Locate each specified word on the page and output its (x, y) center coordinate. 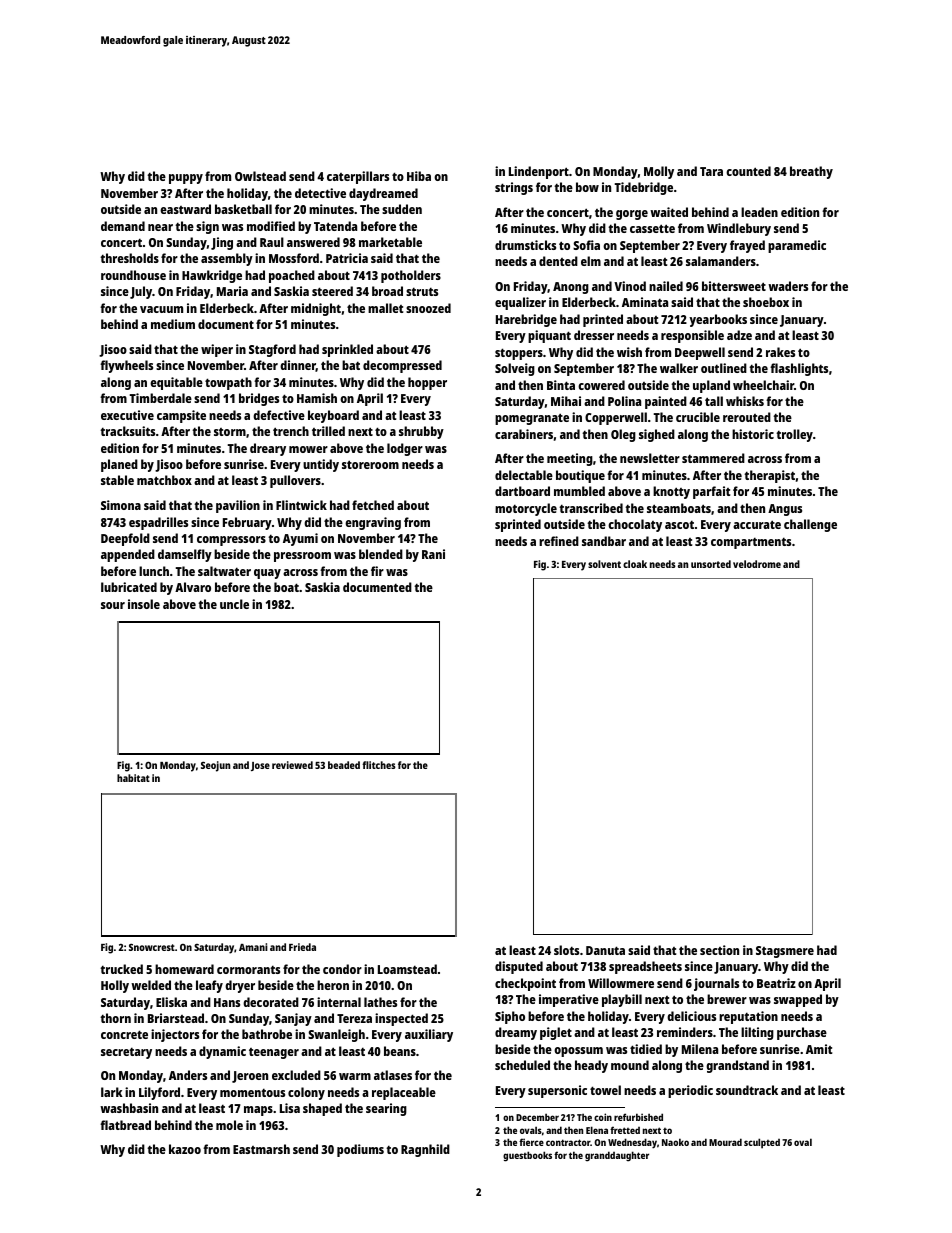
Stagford (272, 350)
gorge (632, 215)
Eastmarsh (261, 1149)
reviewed (292, 765)
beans (400, 1051)
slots (566, 950)
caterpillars (358, 177)
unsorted (711, 564)
